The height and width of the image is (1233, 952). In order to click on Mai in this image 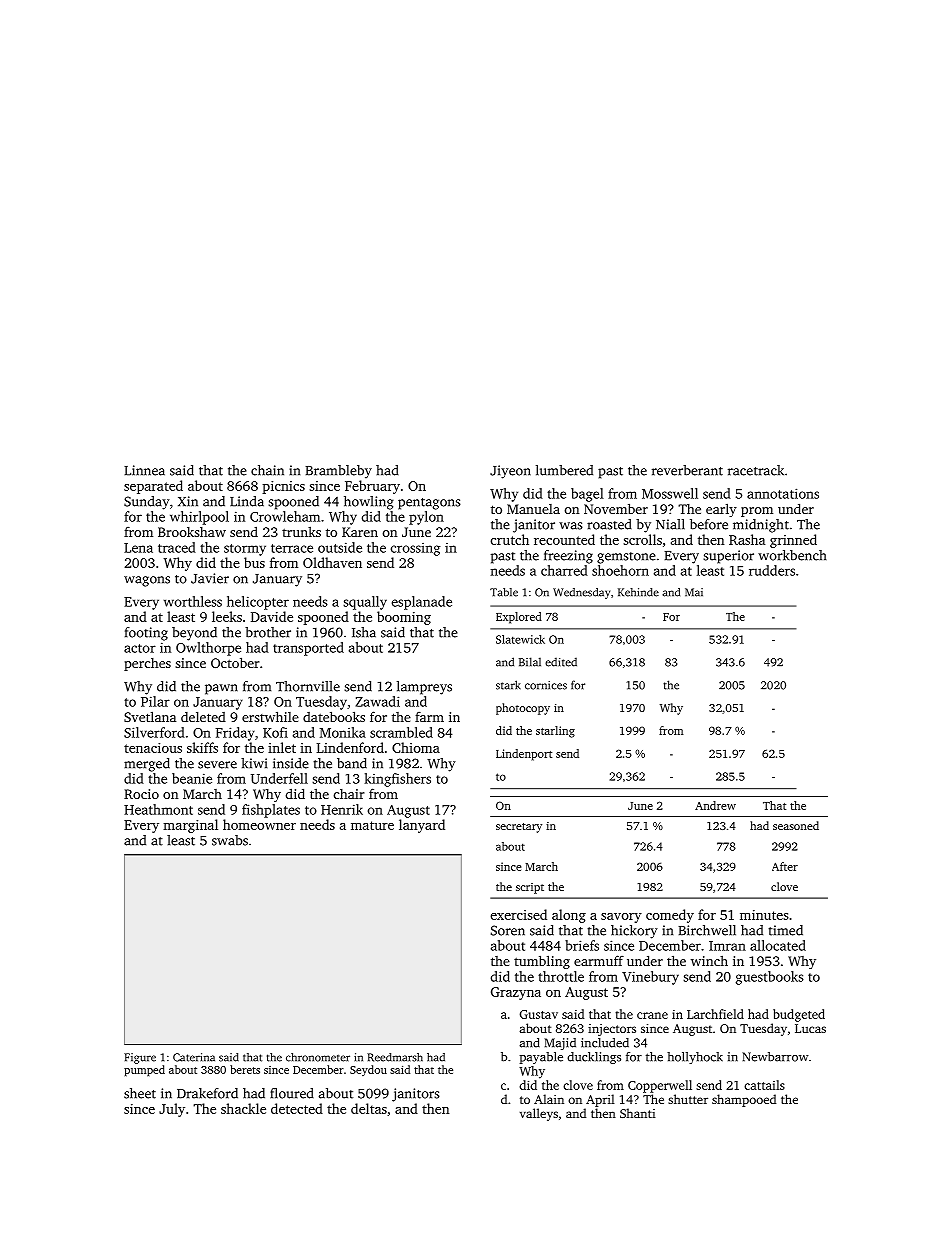, I will do `click(694, 592)`.
